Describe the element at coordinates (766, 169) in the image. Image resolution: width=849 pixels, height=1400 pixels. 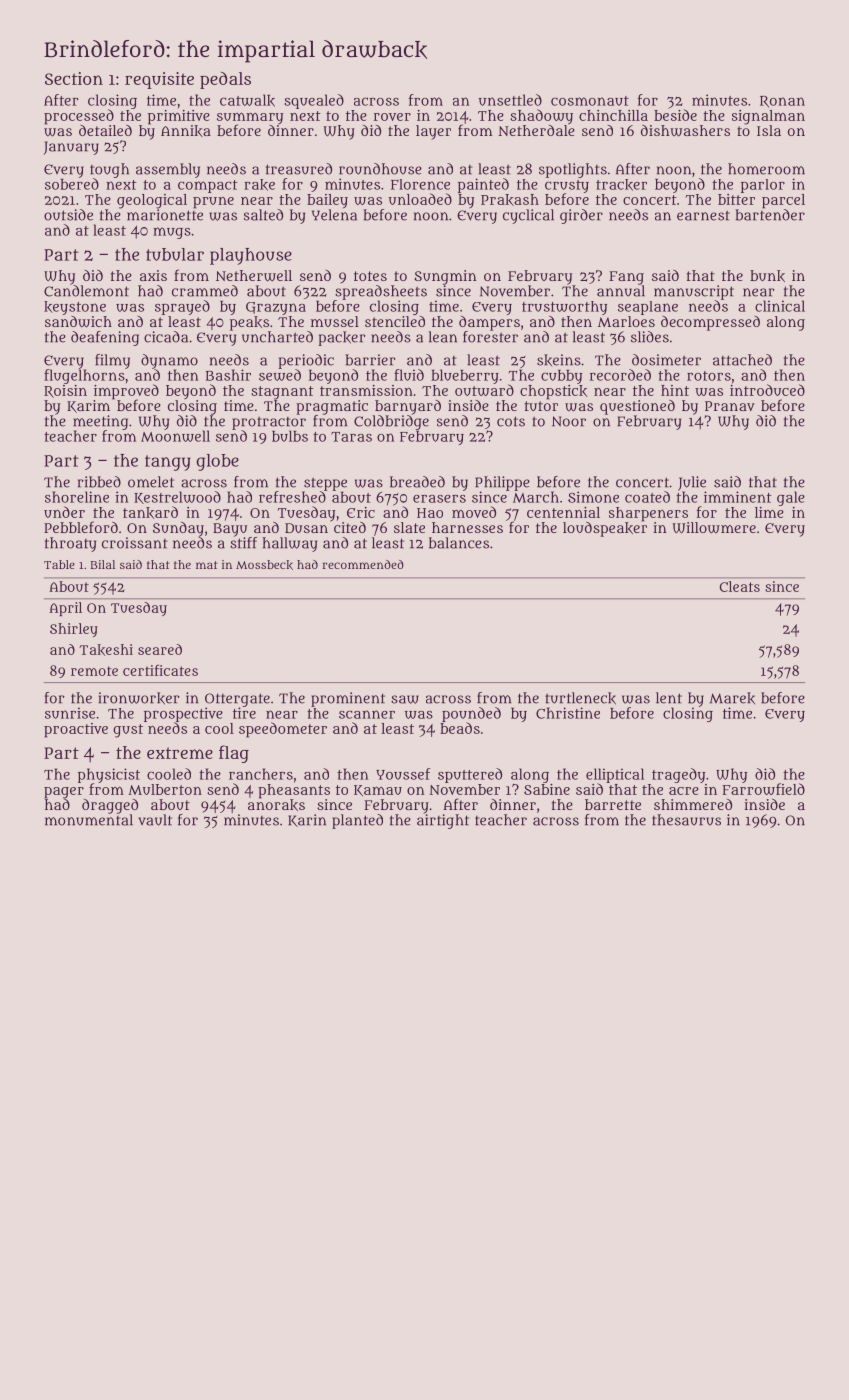
I see `homeroom` at that location.
